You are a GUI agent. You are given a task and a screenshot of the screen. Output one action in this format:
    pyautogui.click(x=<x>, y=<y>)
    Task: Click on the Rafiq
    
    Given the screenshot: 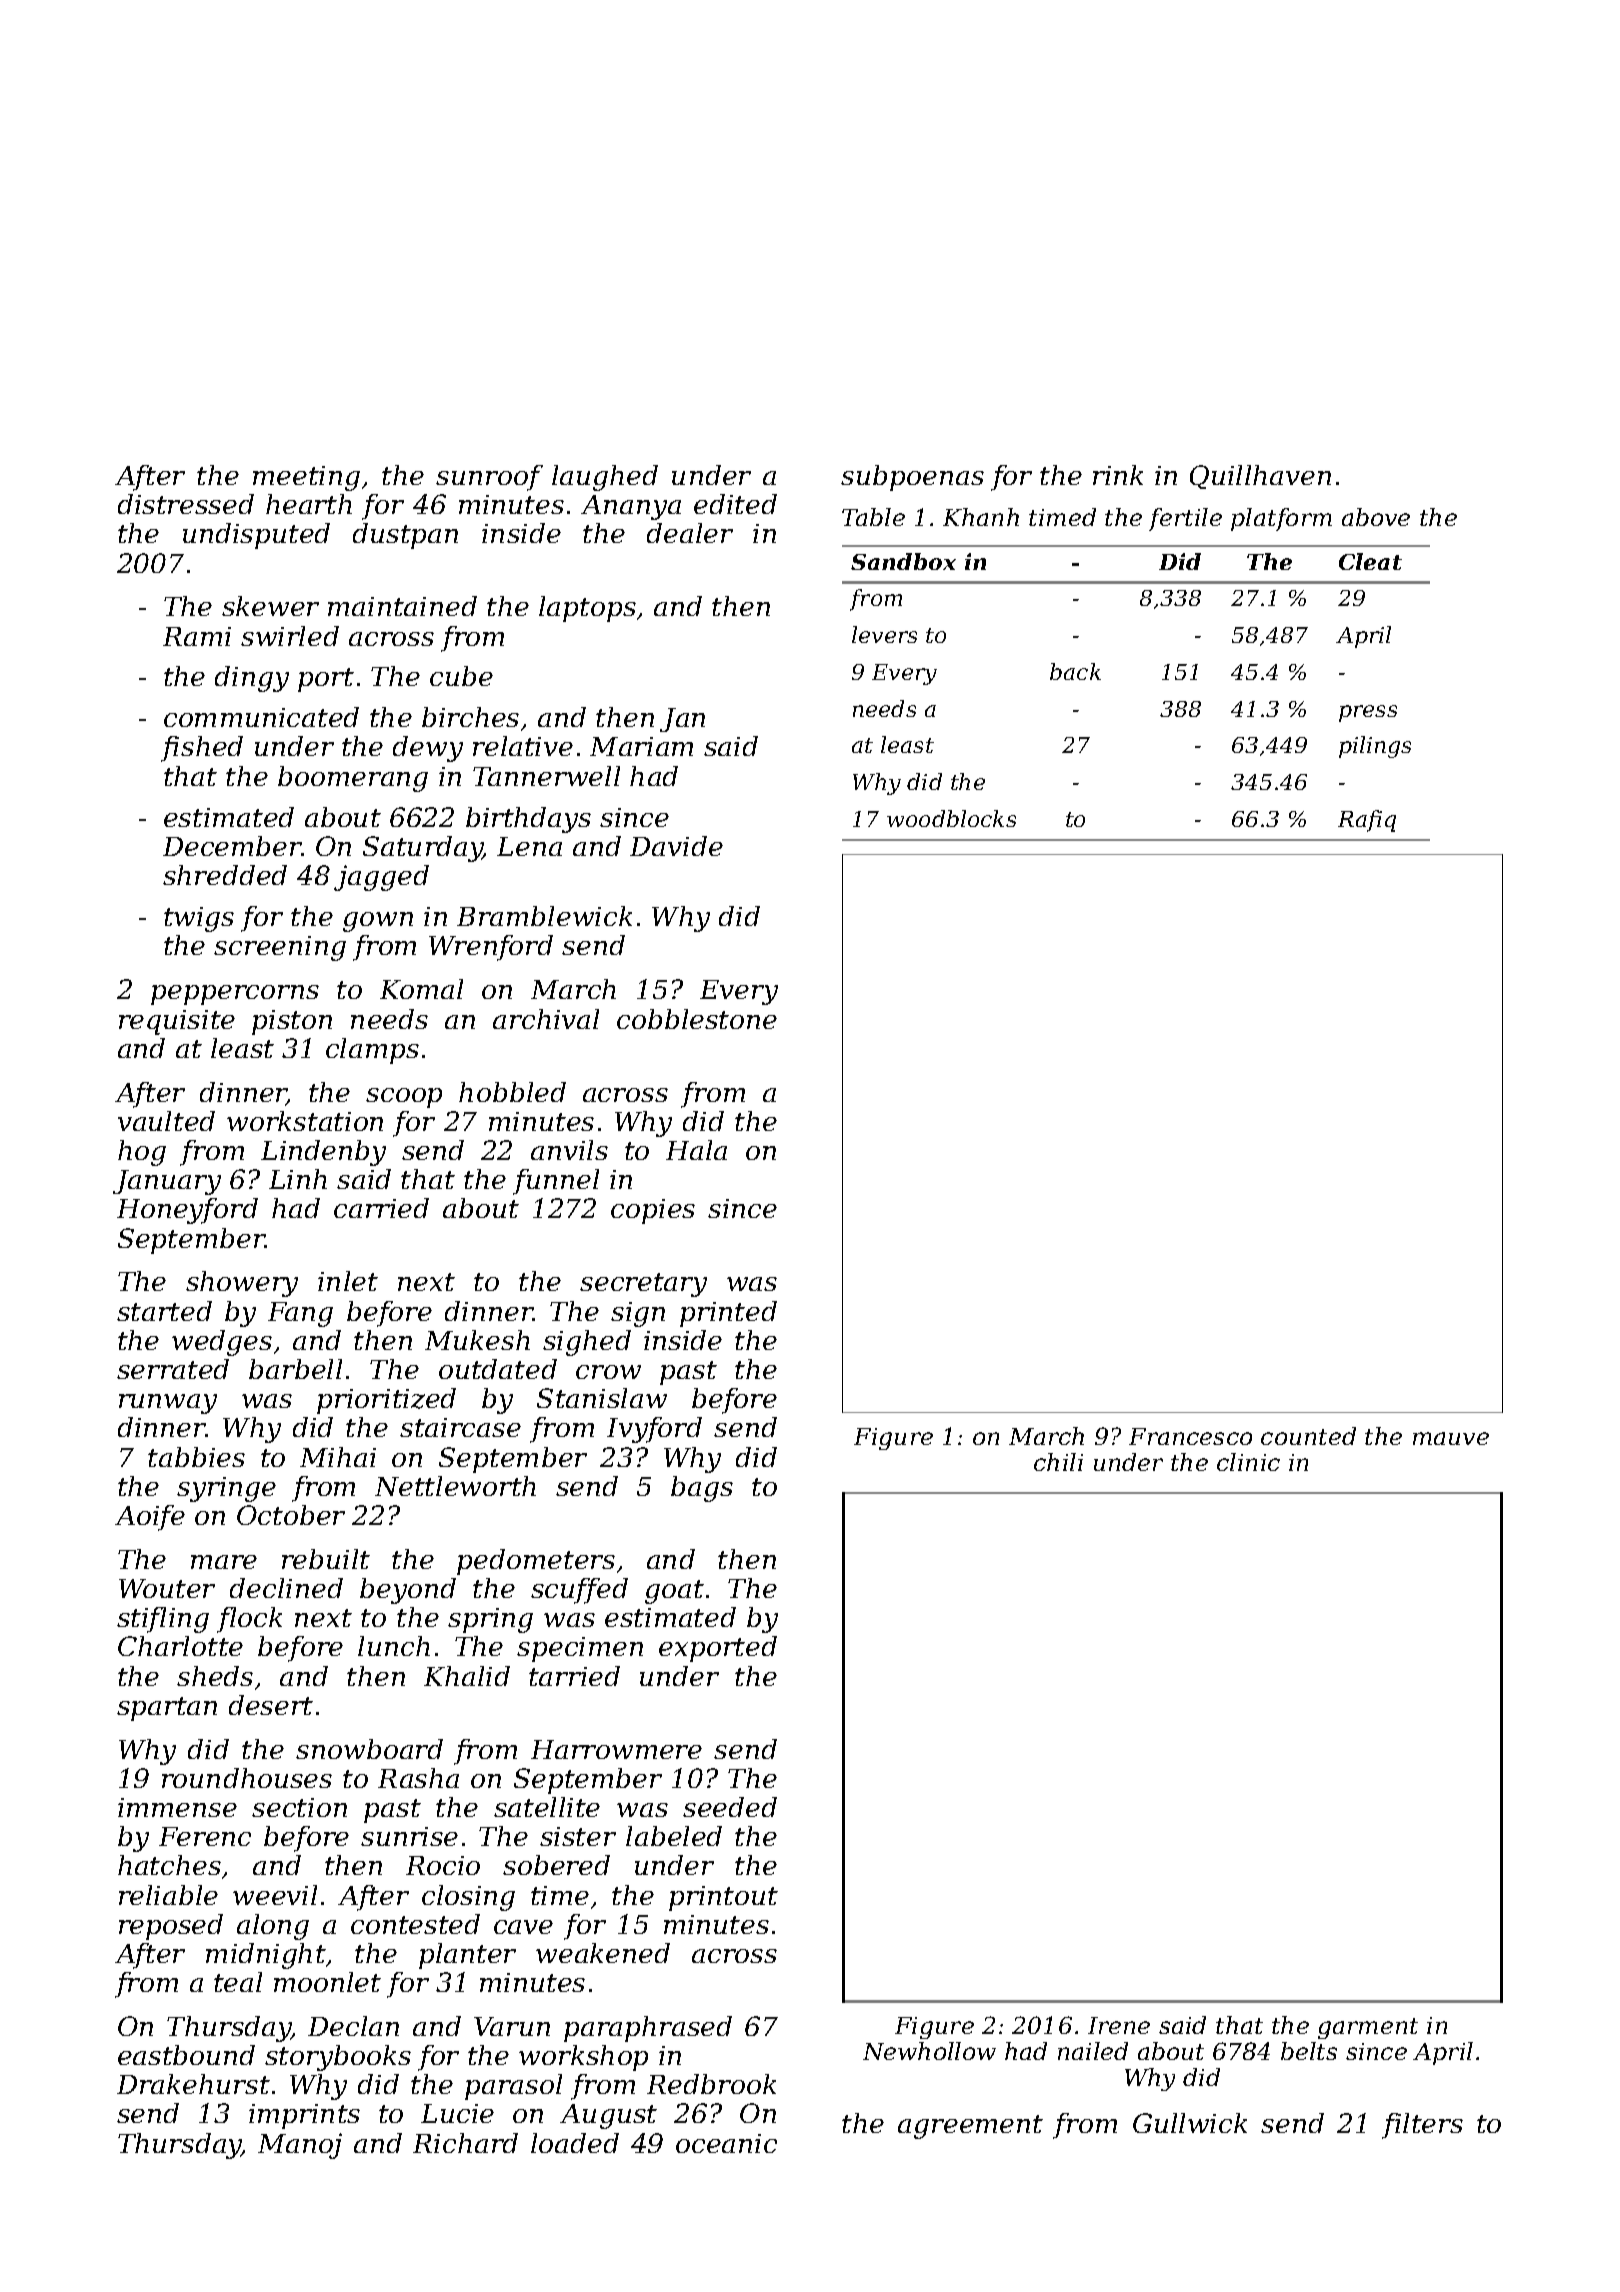 What is the action you would take?
    pyautogui.click(x=1367, y=821)
